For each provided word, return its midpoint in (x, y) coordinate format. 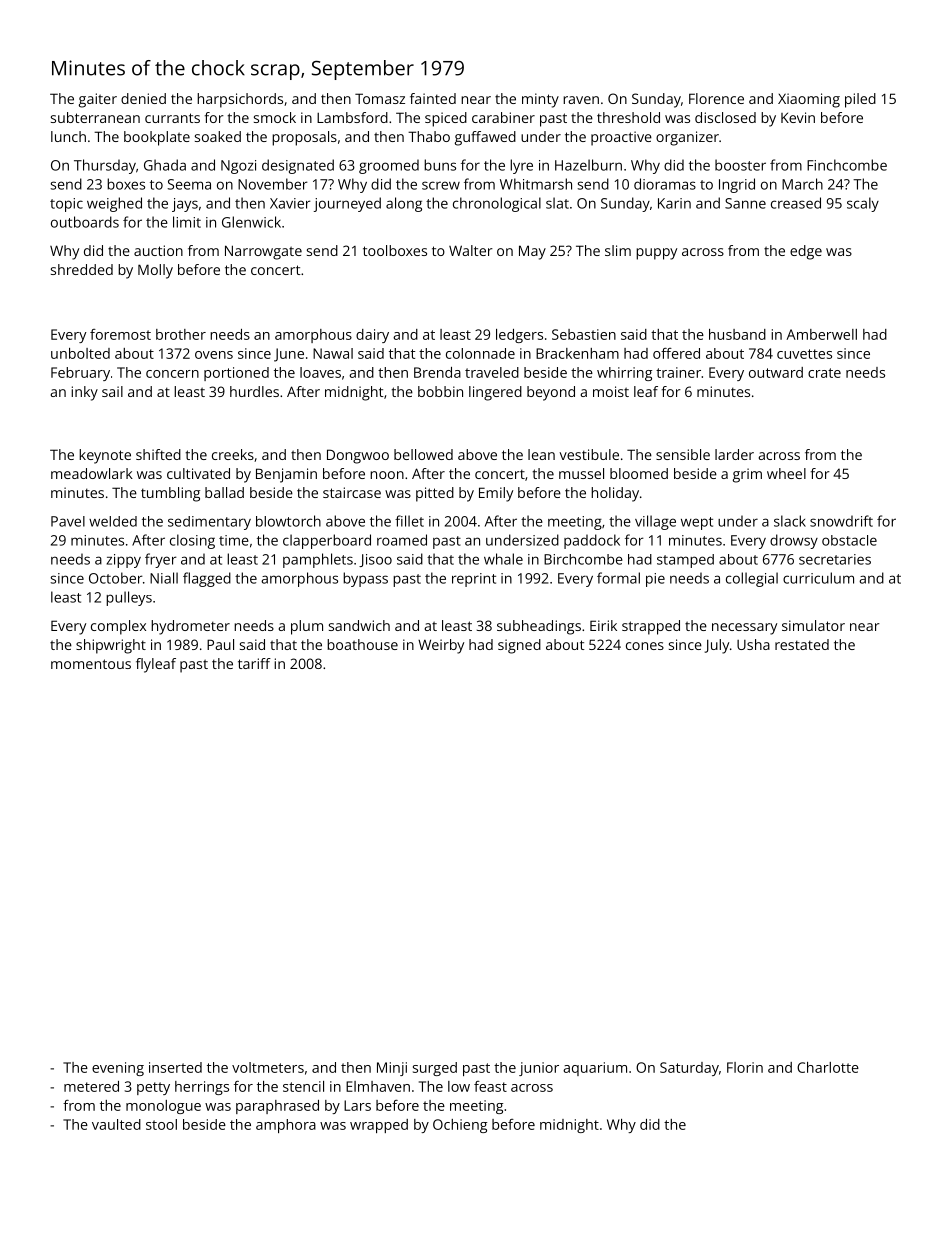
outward (776, 372)
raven (581, 100)
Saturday (689, 1069)
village (655, 522)
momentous (91, 664)
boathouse (362, 644)
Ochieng (460, 1126)
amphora (286, 1126)
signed (519, 646)
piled (860, 100)
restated (802, 644)
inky (84, 393)
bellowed (423, 454)
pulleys (129, 598)
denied (143, 98)
